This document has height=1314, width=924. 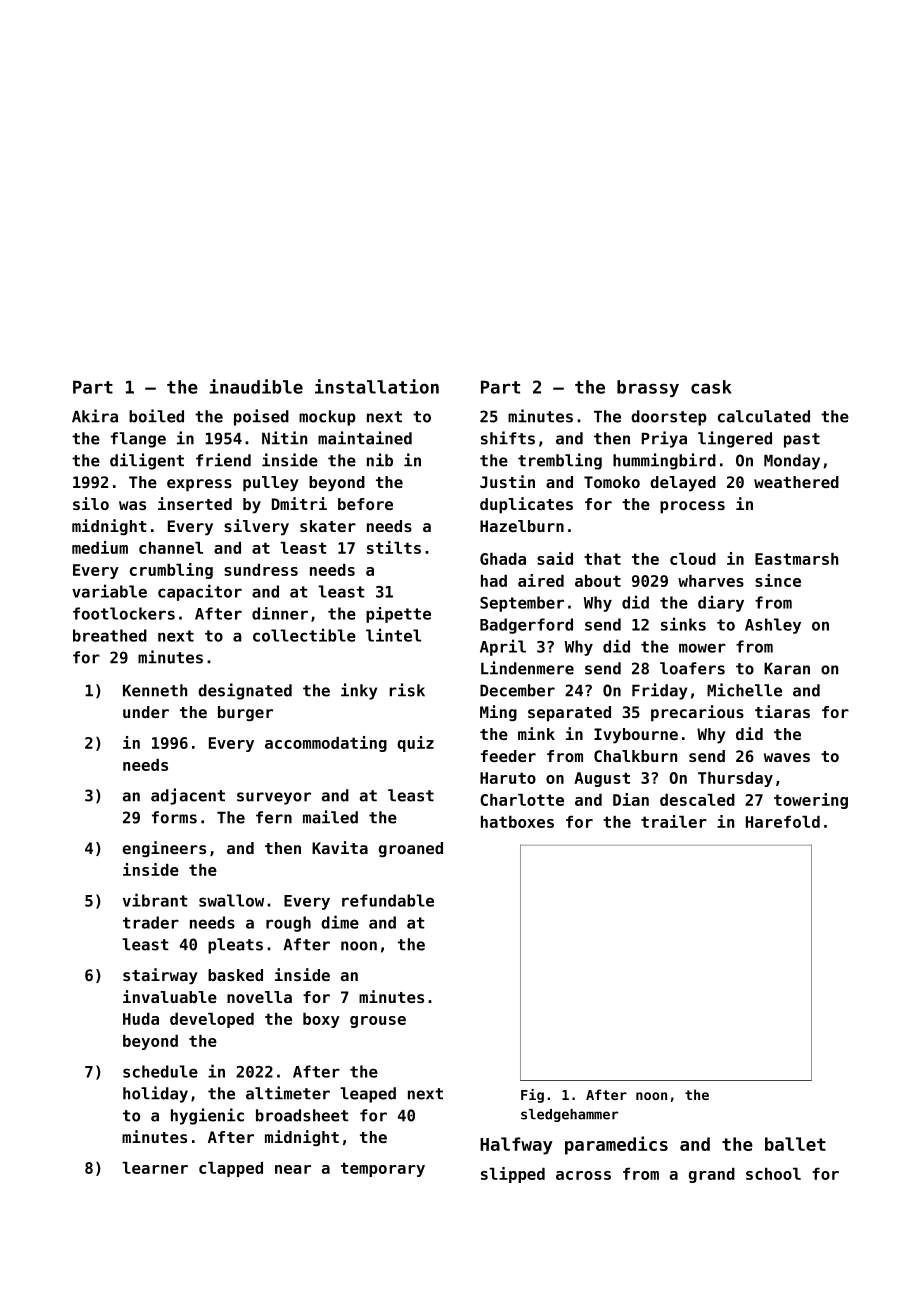 What do you see at coordinates (378, 1022) in the document?
I see `grouse` at bounding box center [378, 1022].
